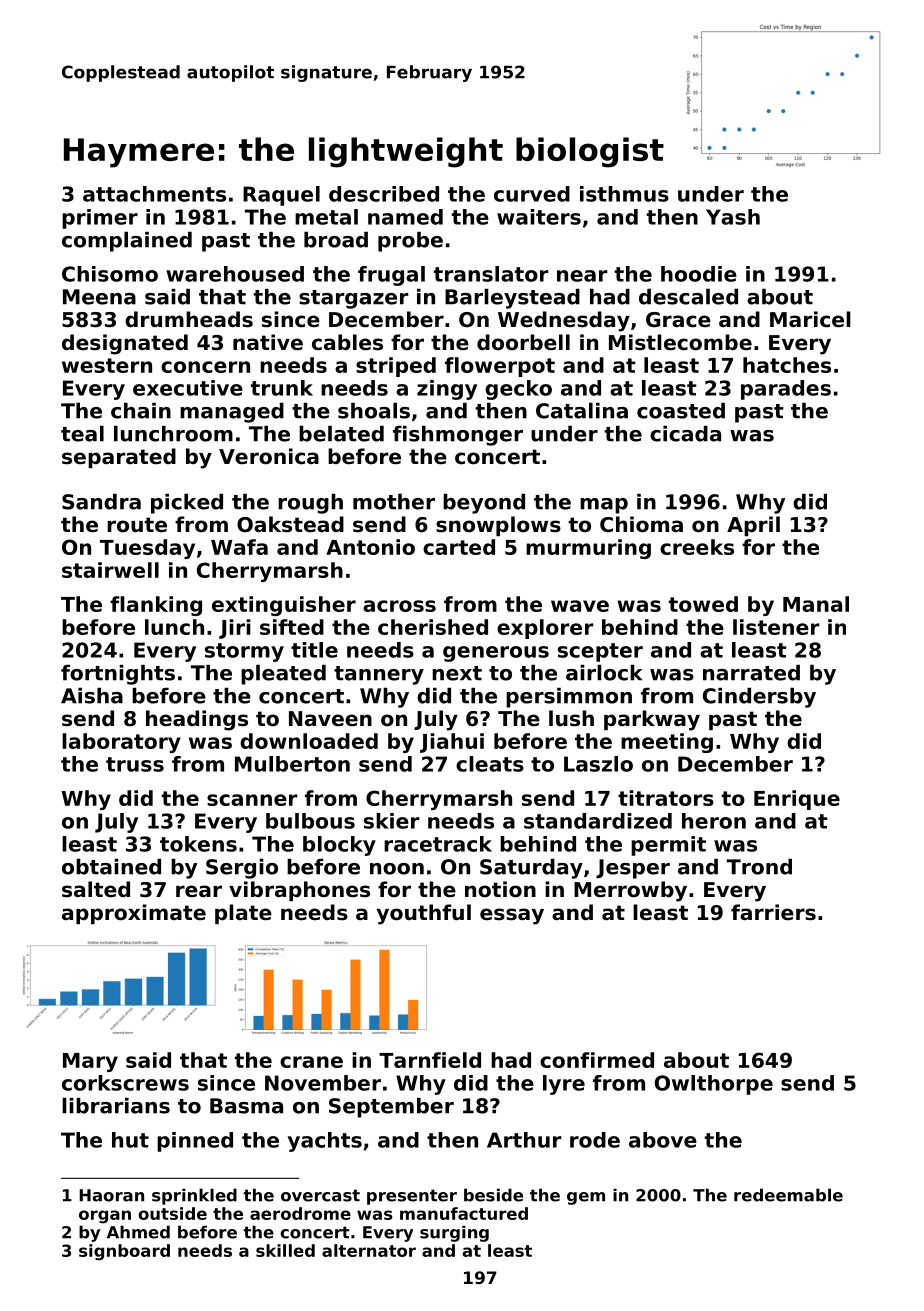 The width and height of the page is (924, 1311). I want to click on Yash, so click(733, 217).
